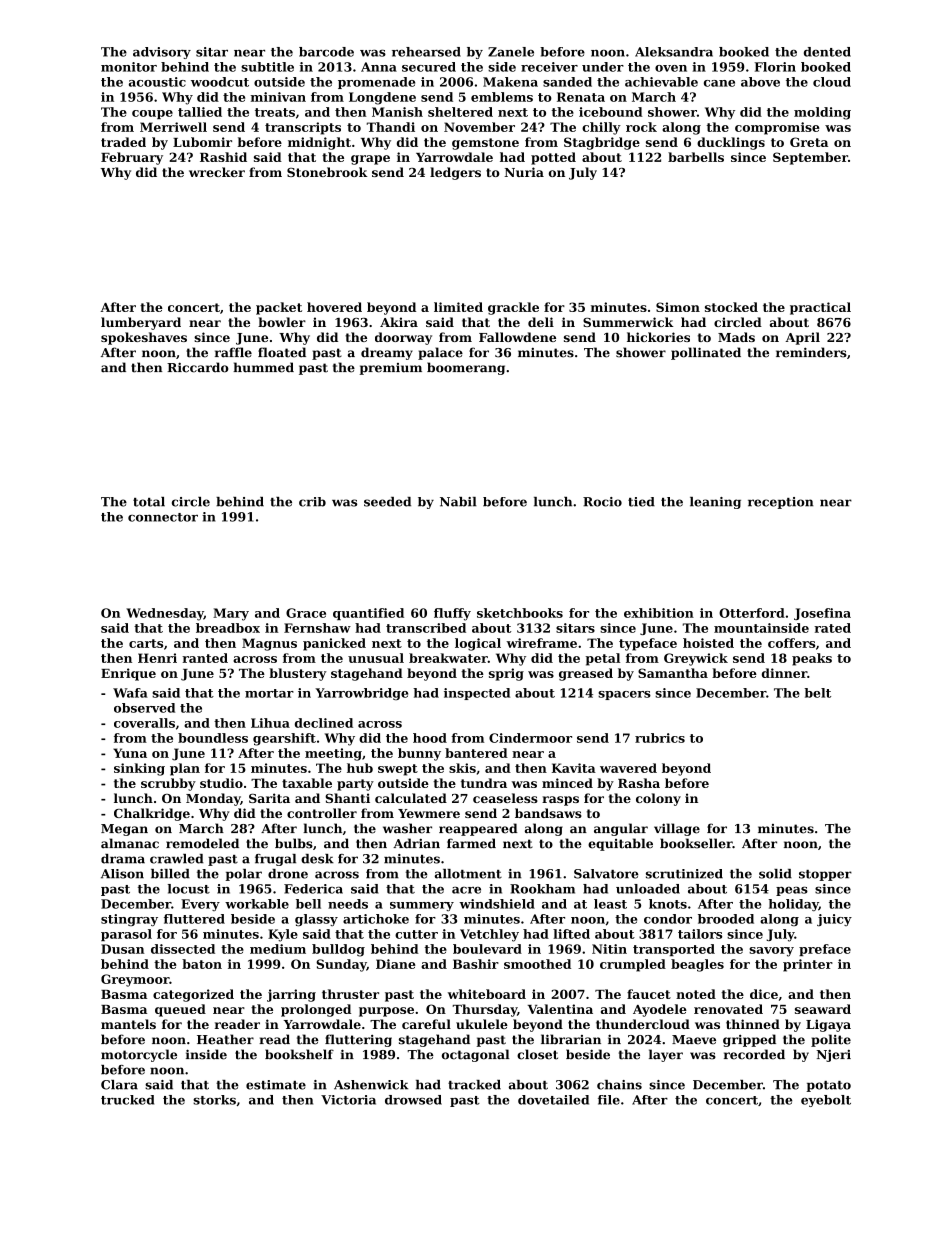  Describe the element at coordinates (141, 323) in the image. I see `lumberyard` at that location.
